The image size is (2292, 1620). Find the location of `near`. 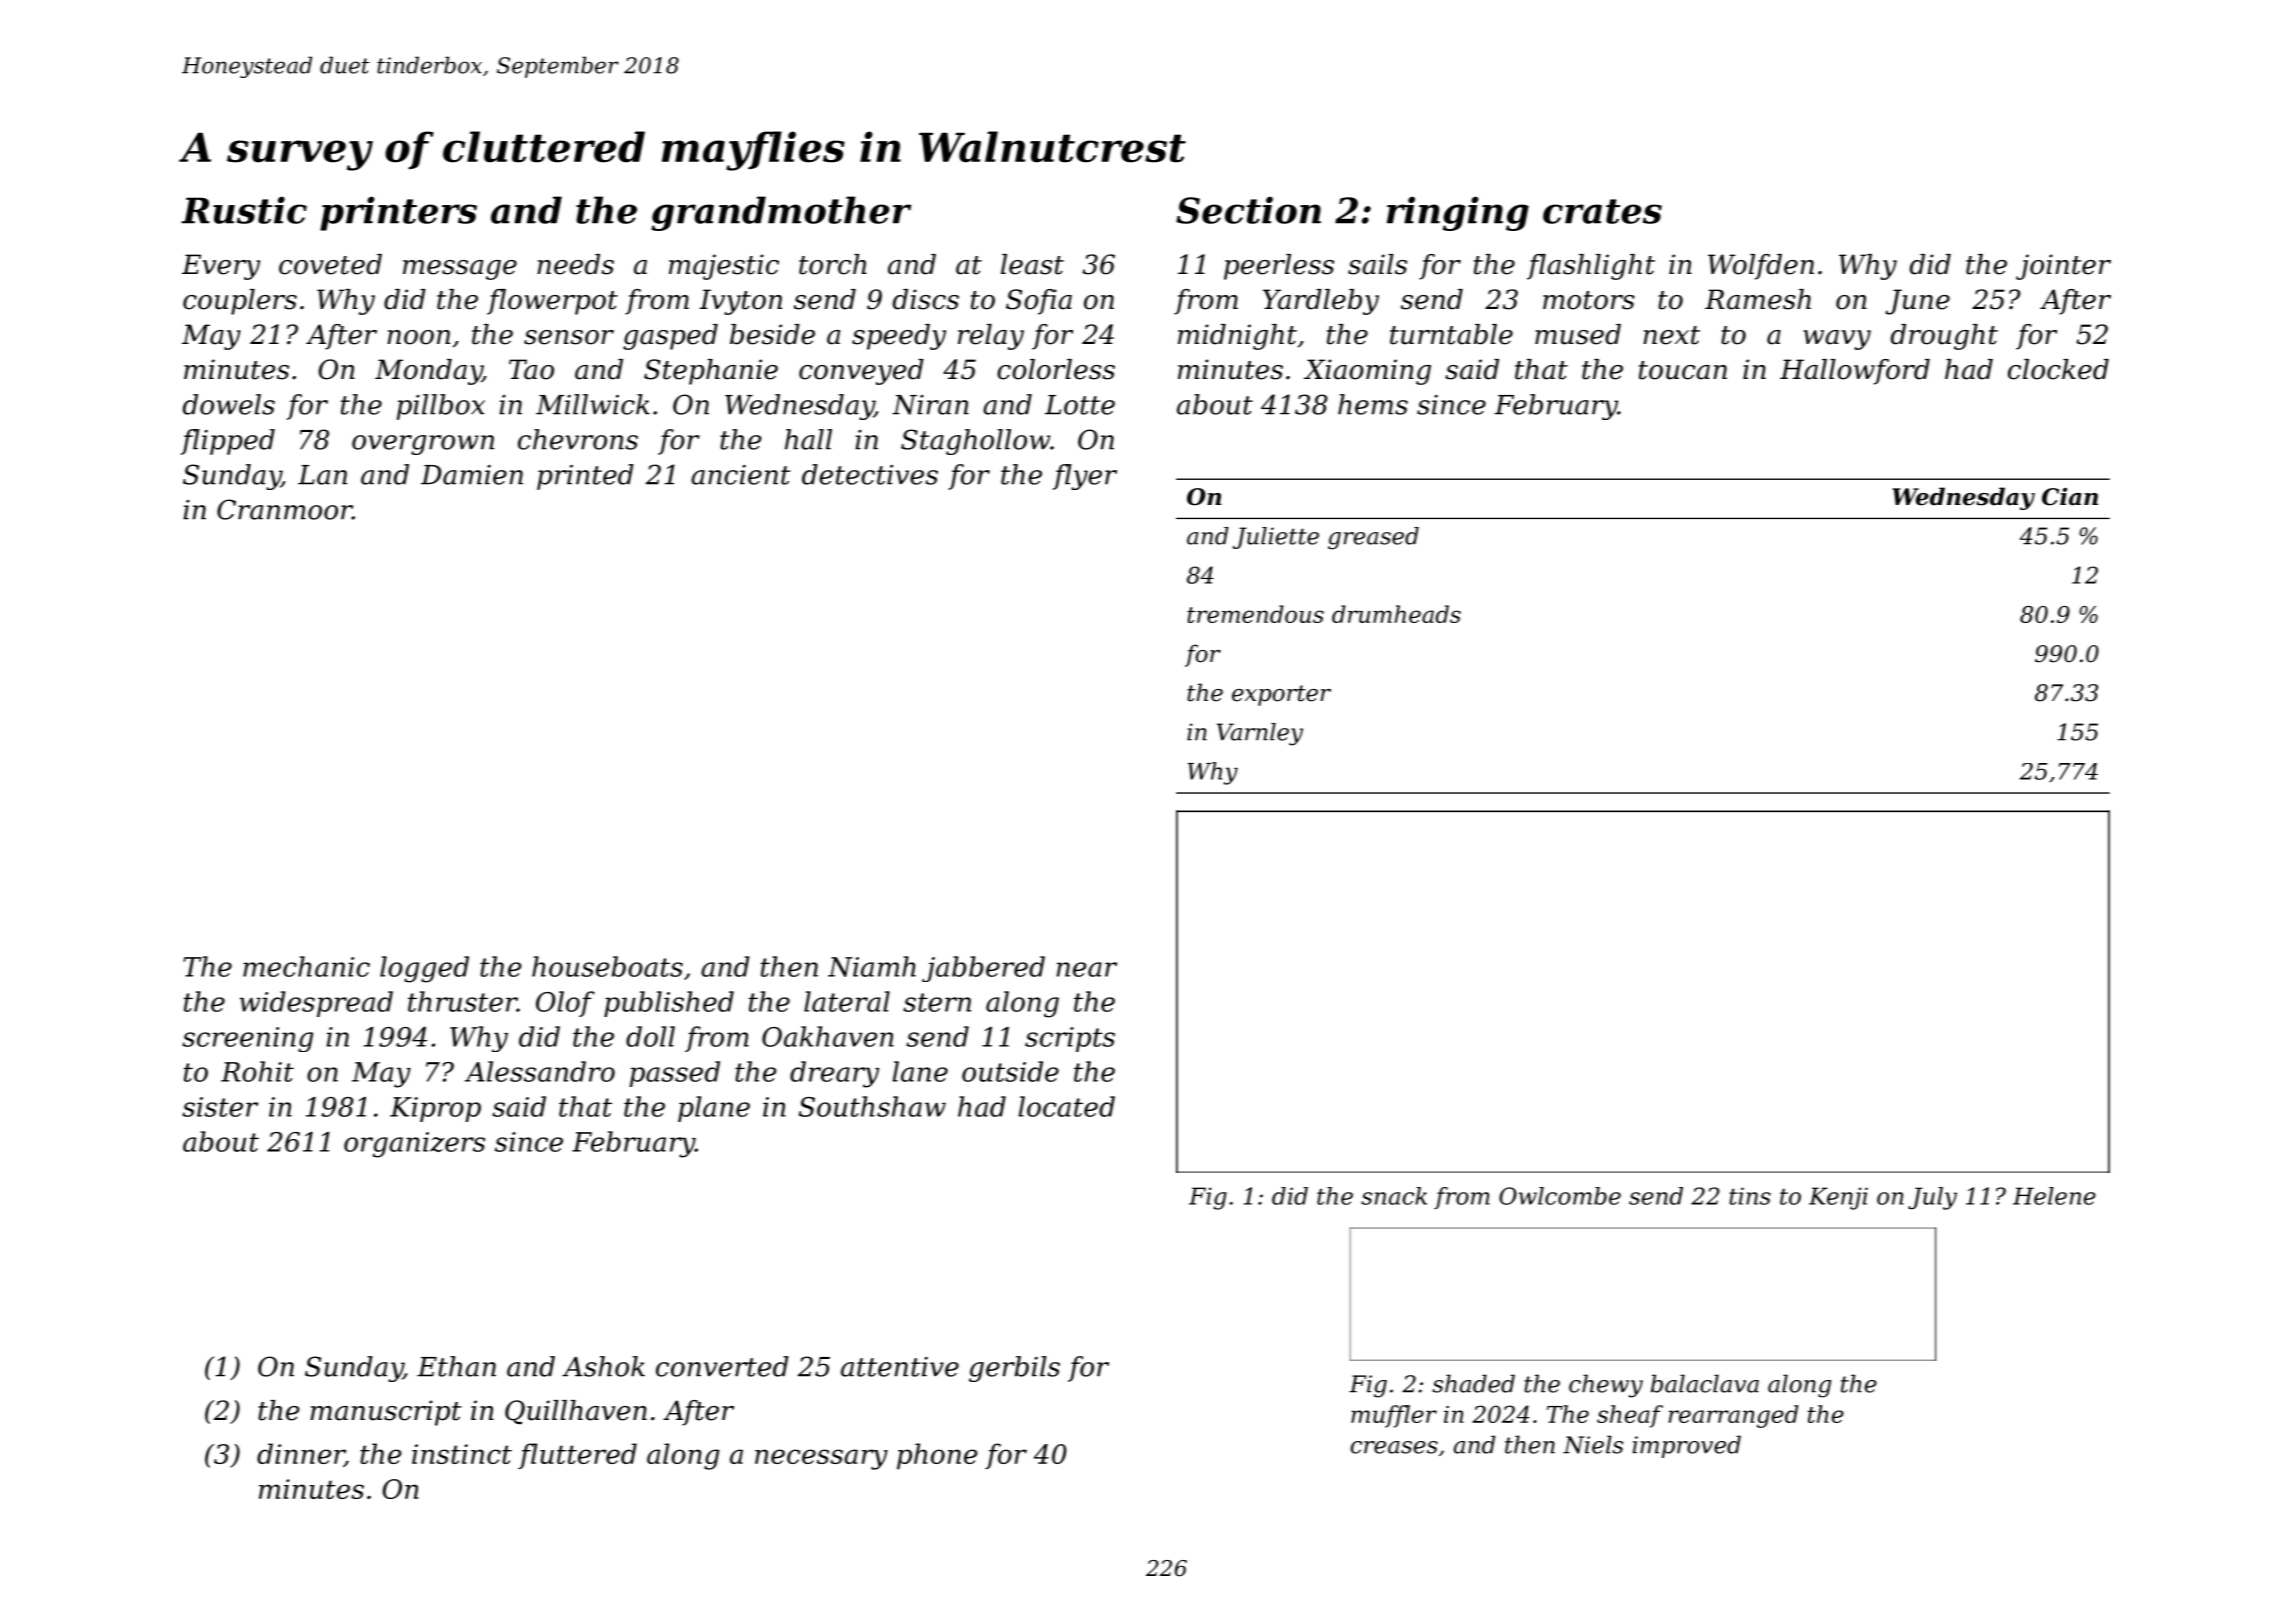

near is located at coordinates (1087, 969).
